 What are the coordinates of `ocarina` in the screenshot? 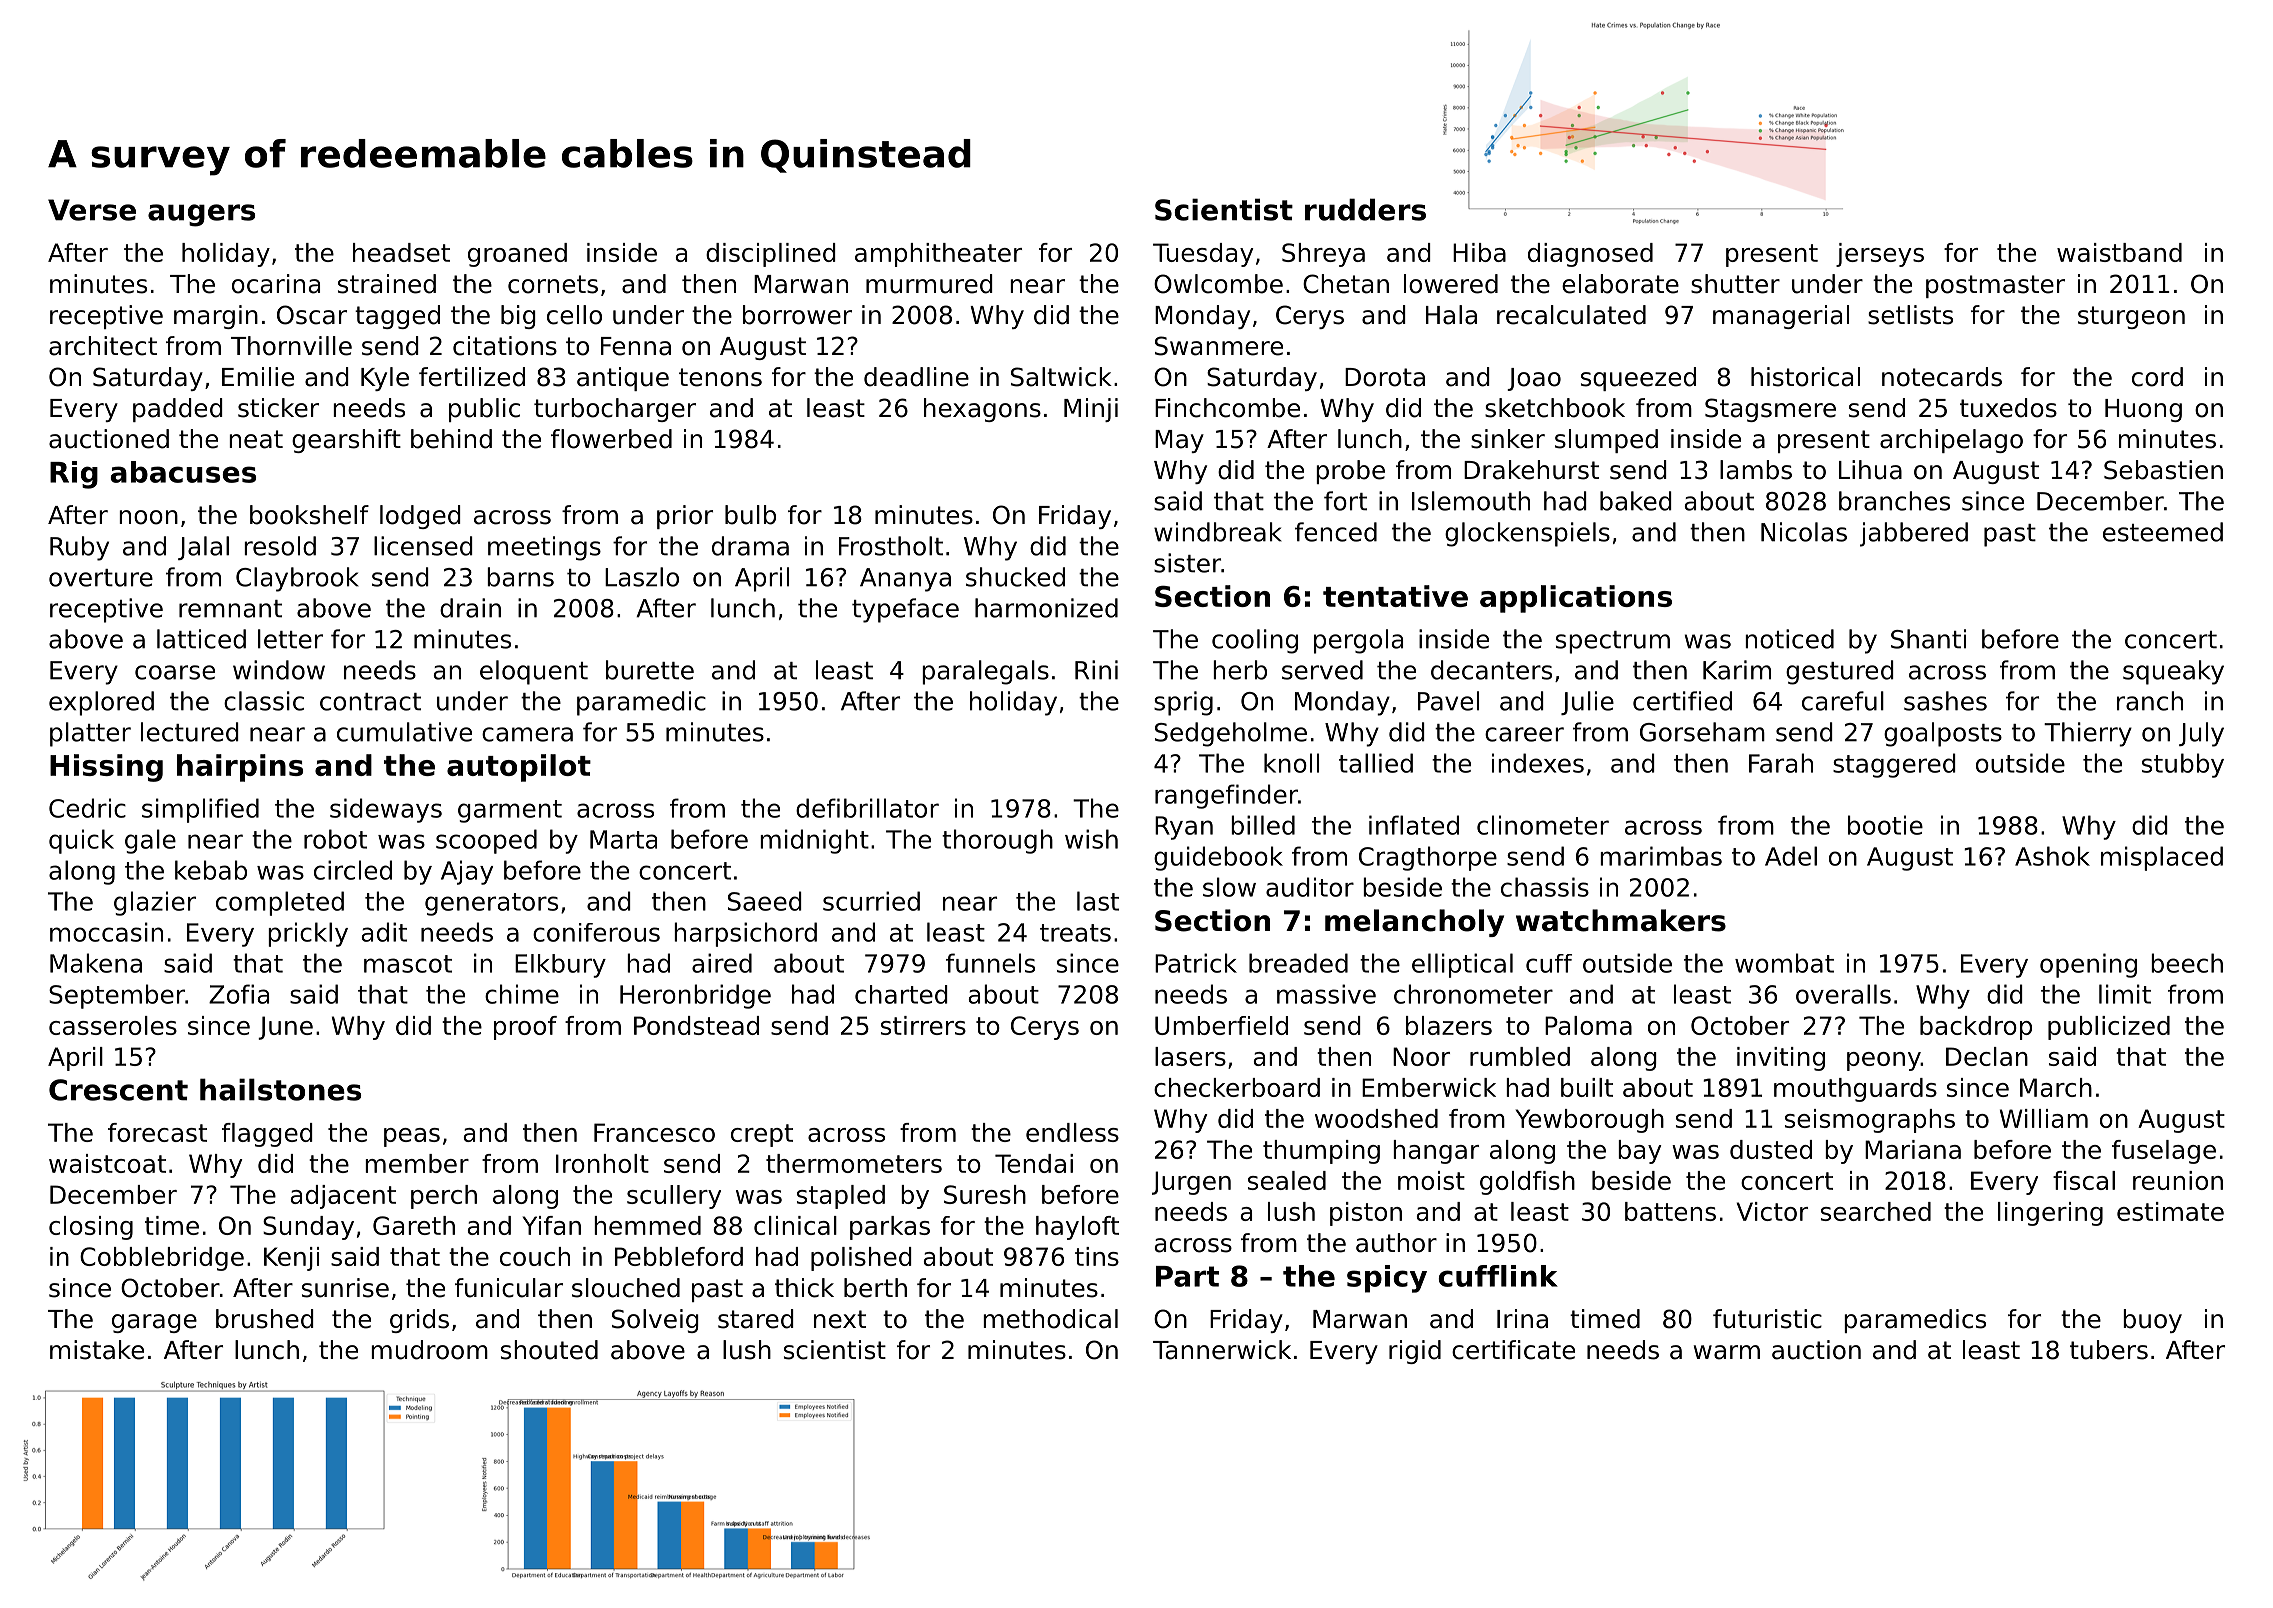 It's located at (276, 284).
